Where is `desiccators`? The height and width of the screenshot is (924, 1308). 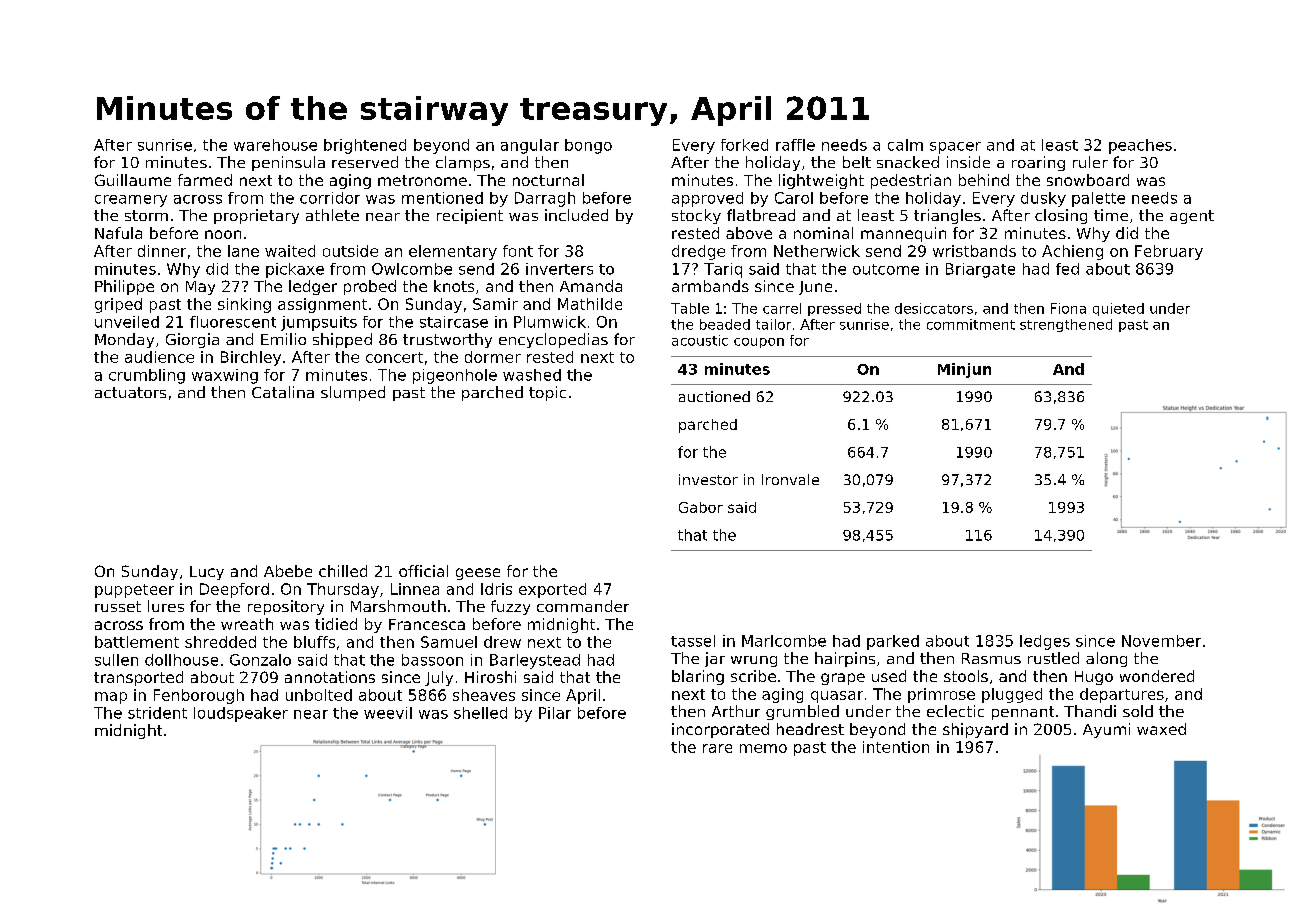 desiccators is located at coordinates (934, 308).
